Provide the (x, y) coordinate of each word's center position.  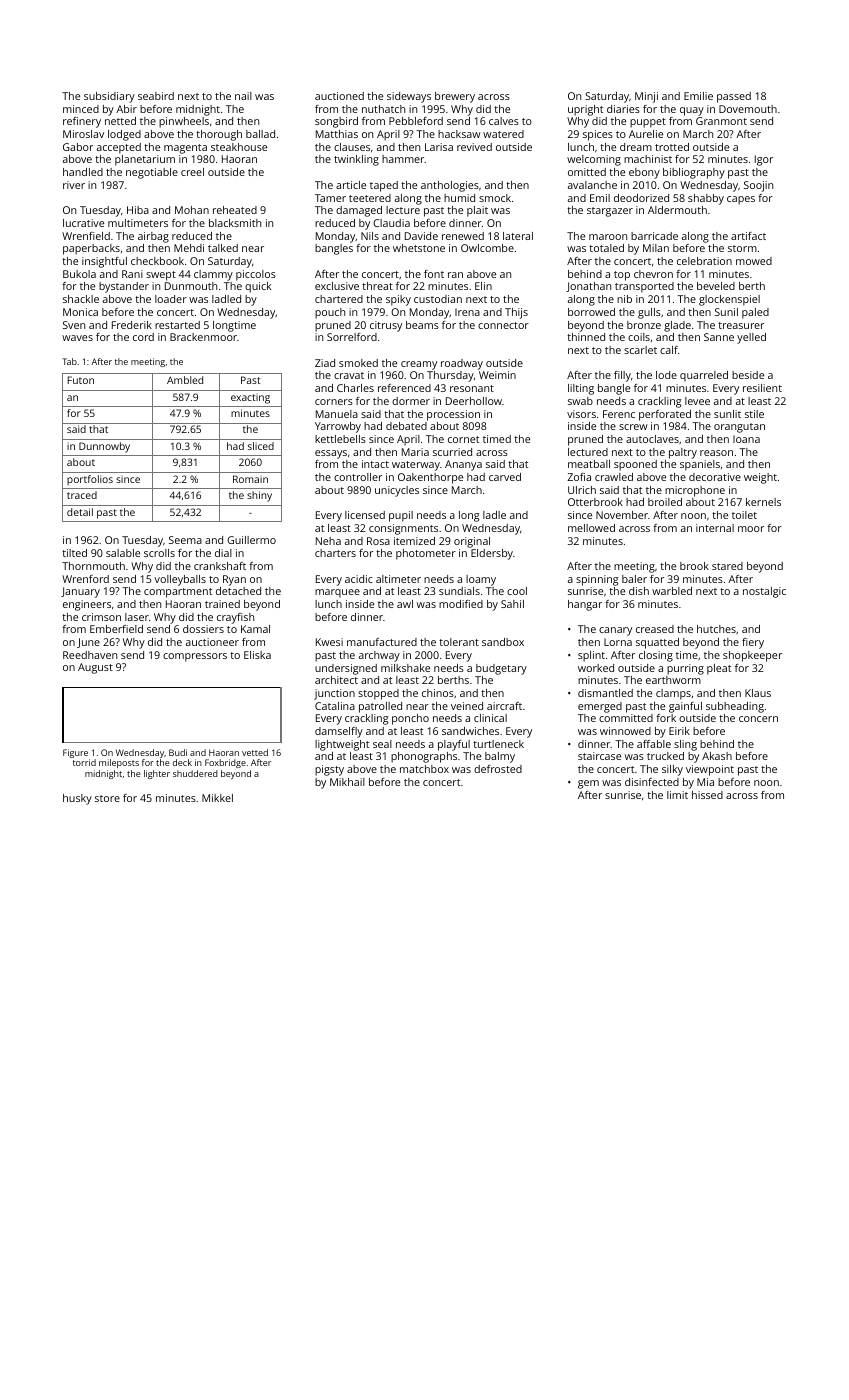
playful (454, 745)
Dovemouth (748, 109)
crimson (101, 617)
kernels (763, 502)
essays (331, 454)
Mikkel (217, 798)
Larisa (439, 147)
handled (83, 172)
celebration (704, 261)
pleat (719, 669)
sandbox (503, 642)
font (434, 274)
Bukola (79, 274)
